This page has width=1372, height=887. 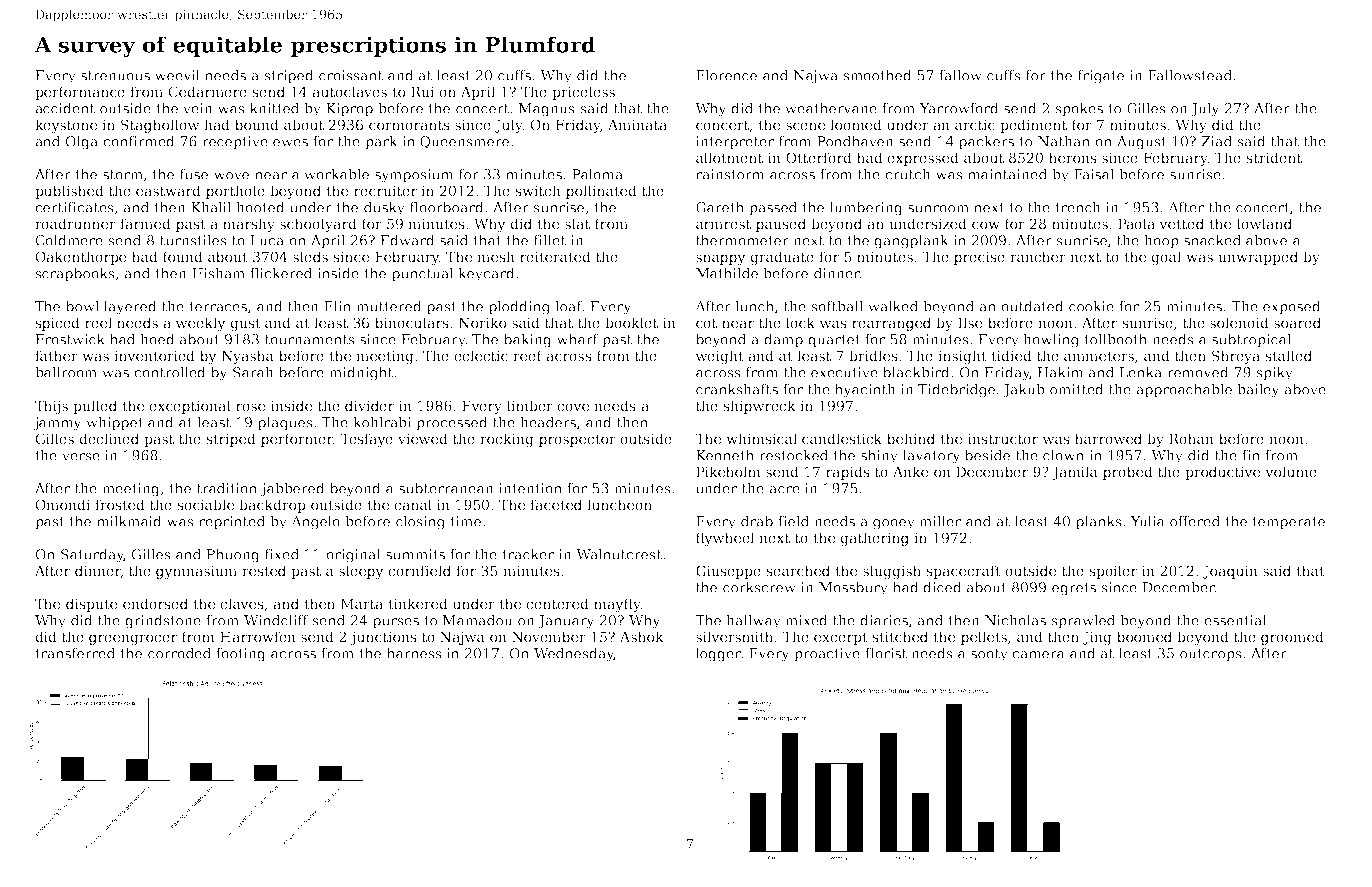 What do you see at coordinates (235, 143) in the page?
I see `receptive` at bounding box center [235, 143].
